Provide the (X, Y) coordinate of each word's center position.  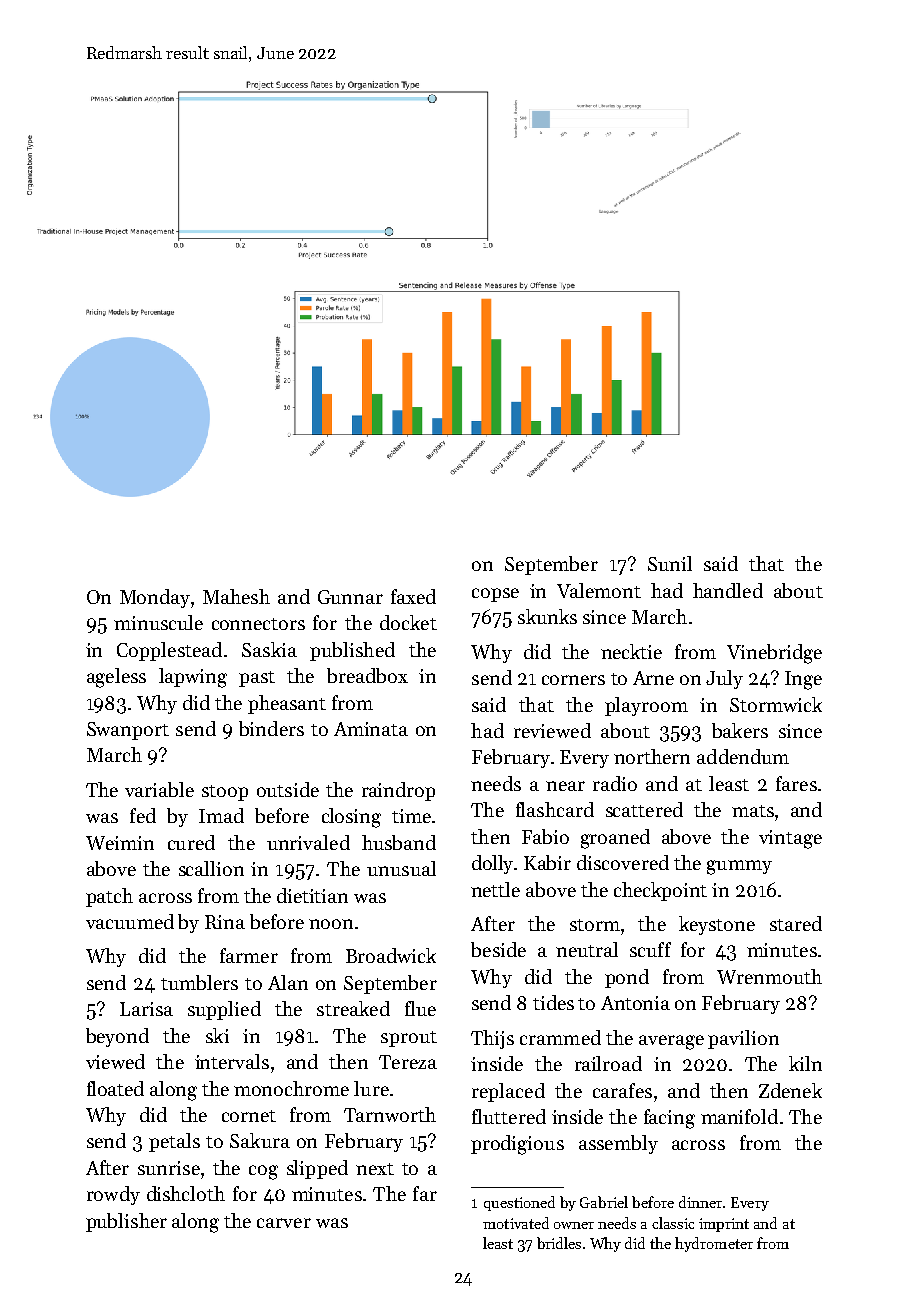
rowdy (113, 1195)
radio (615, 783)
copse (495, 595)
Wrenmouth (769, 976)
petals (174, 1142)
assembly (618, 1144)
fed (143, 815)
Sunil (670, 563)
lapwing (193, 678)
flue (420, 1008)
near (565, 786)
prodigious (517, 1145)
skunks (547, 616)
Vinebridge (774, 654)
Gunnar (350, 597)
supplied (224, 1010)
